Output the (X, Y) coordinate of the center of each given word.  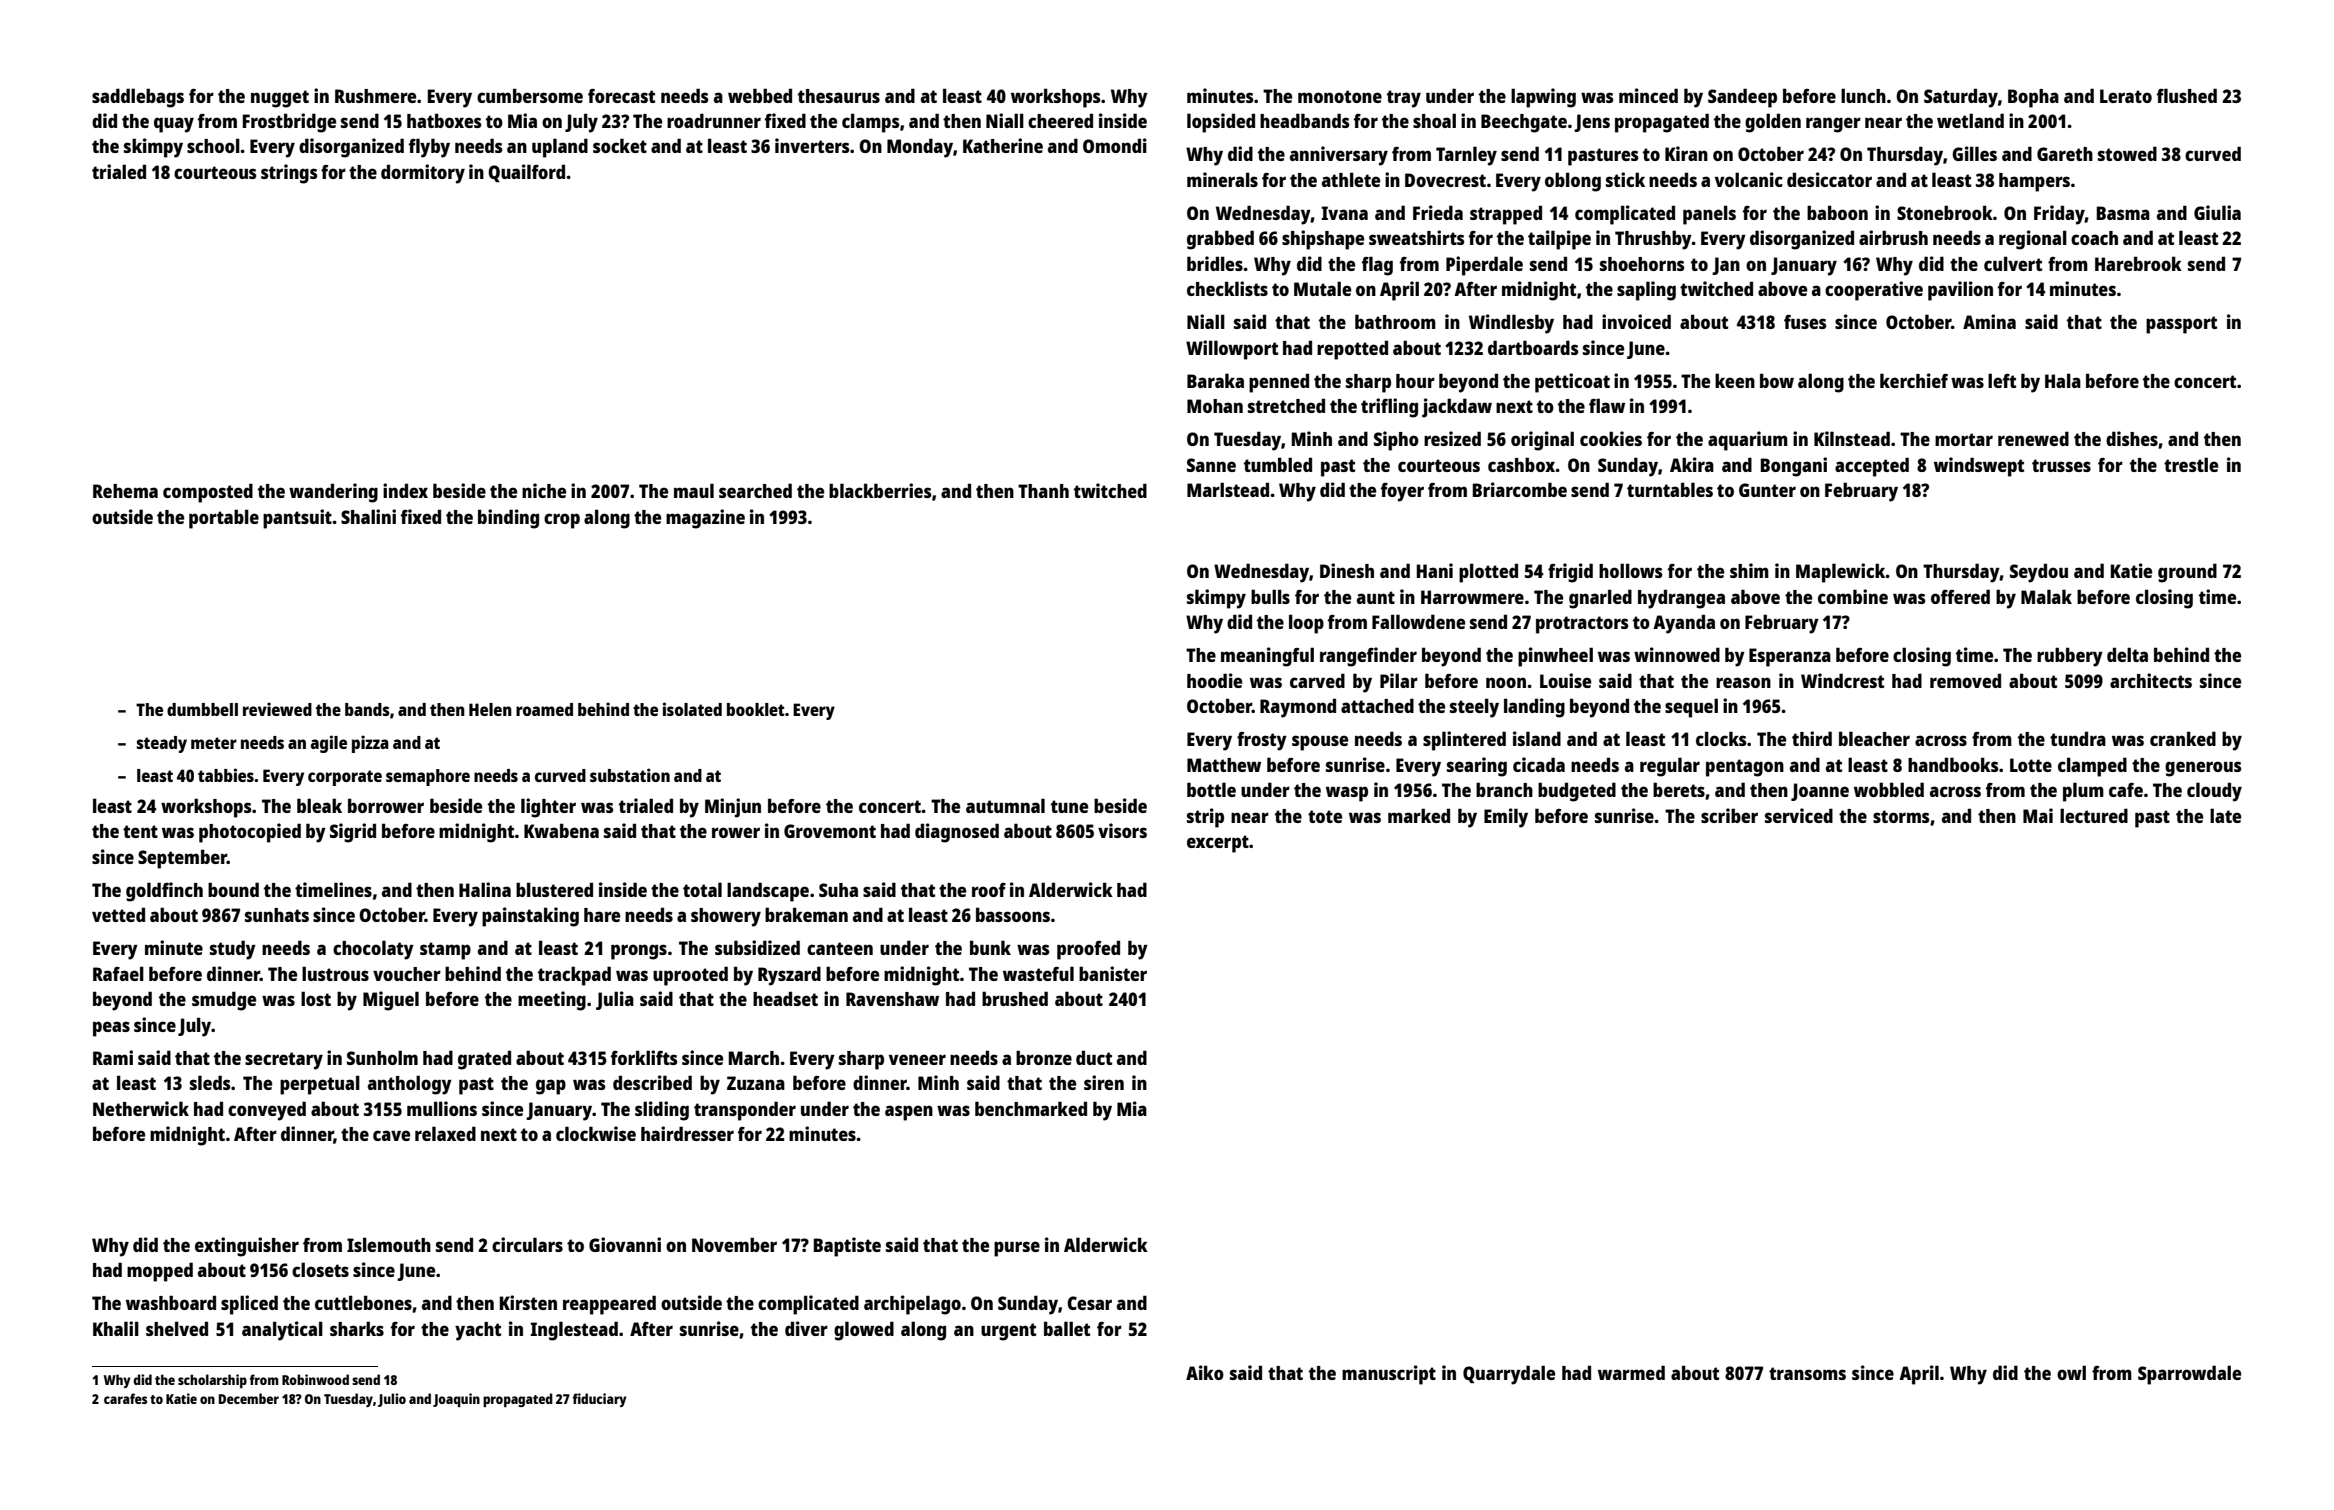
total (702, 889)
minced (1648, 95)
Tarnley (1466, 156)
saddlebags (138, 98)
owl (2071, 1372)
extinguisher (247, 1247)
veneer (917, 1059)
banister (1113, 973)
